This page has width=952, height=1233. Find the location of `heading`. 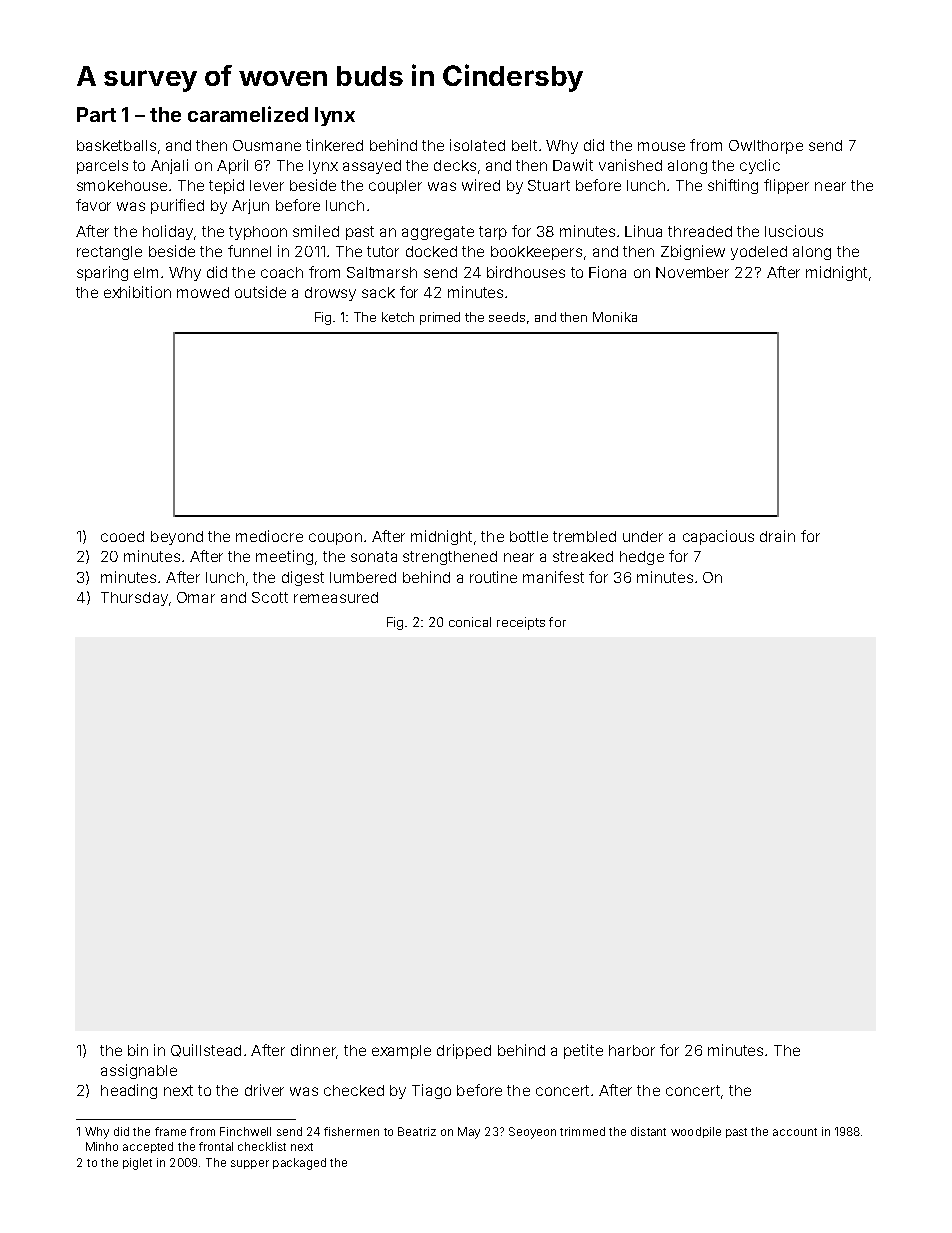

heading is located at coordinates (129, 1091).
